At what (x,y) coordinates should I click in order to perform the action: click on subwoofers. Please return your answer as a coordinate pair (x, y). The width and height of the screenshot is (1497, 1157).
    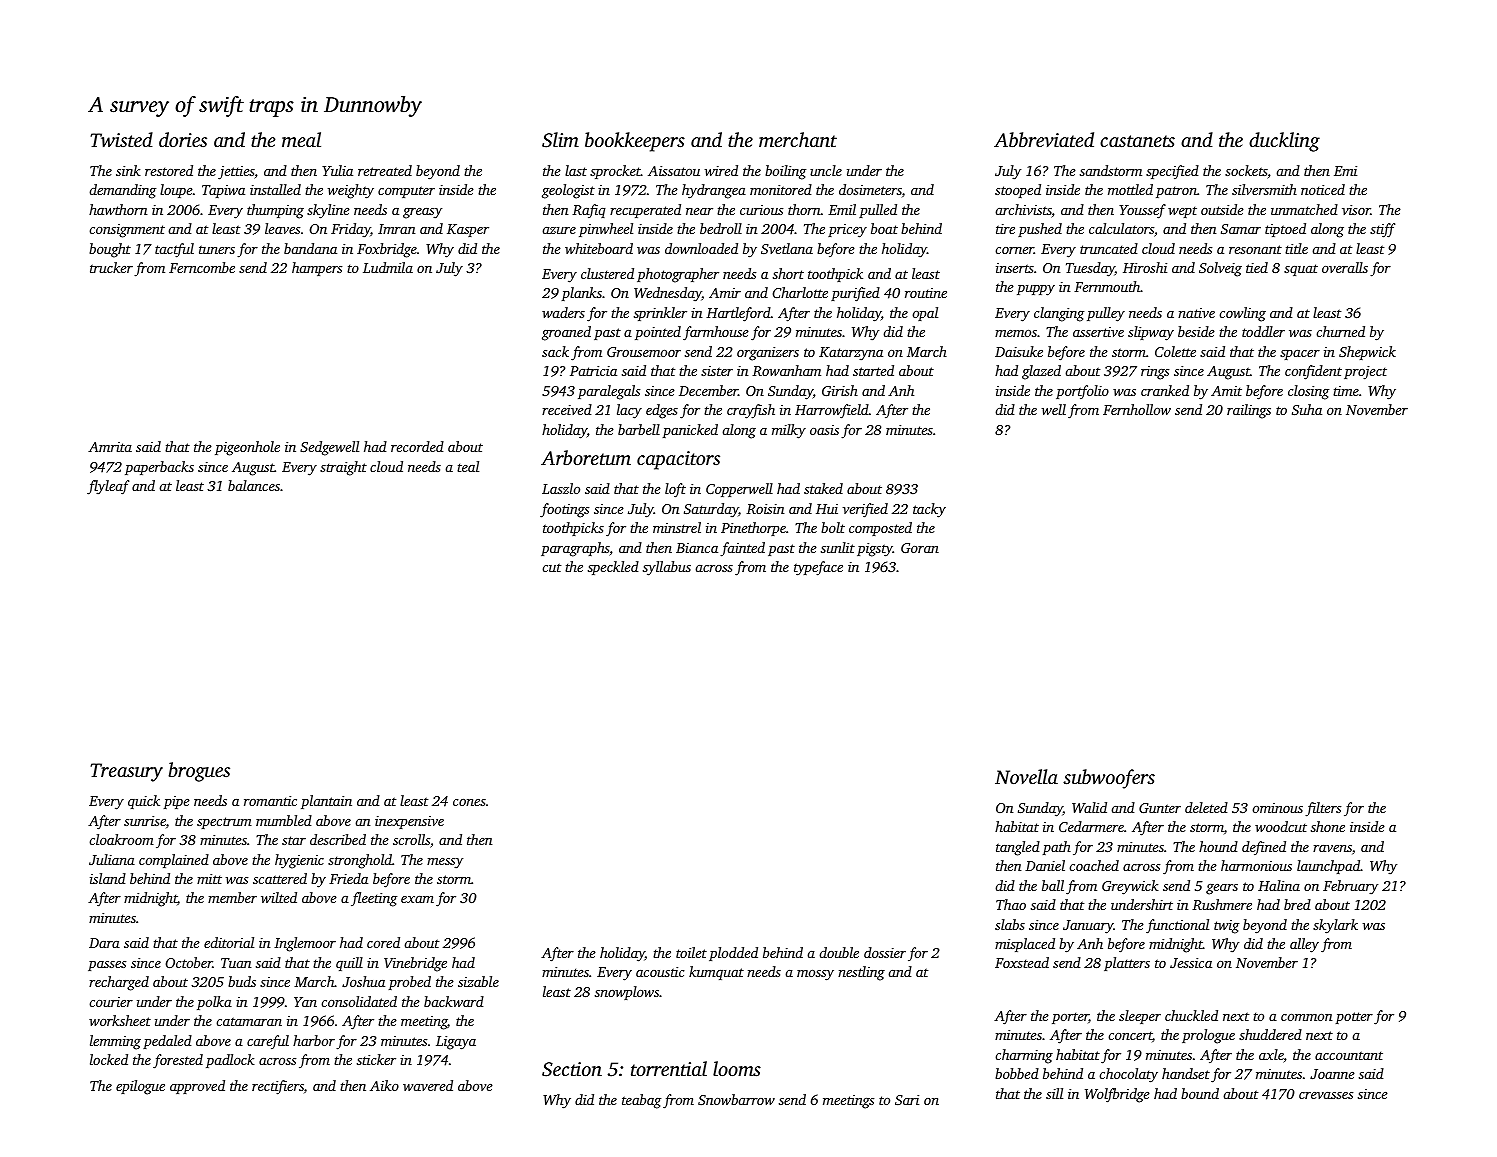
    Looking at the image, I should click on (1109, 779).
